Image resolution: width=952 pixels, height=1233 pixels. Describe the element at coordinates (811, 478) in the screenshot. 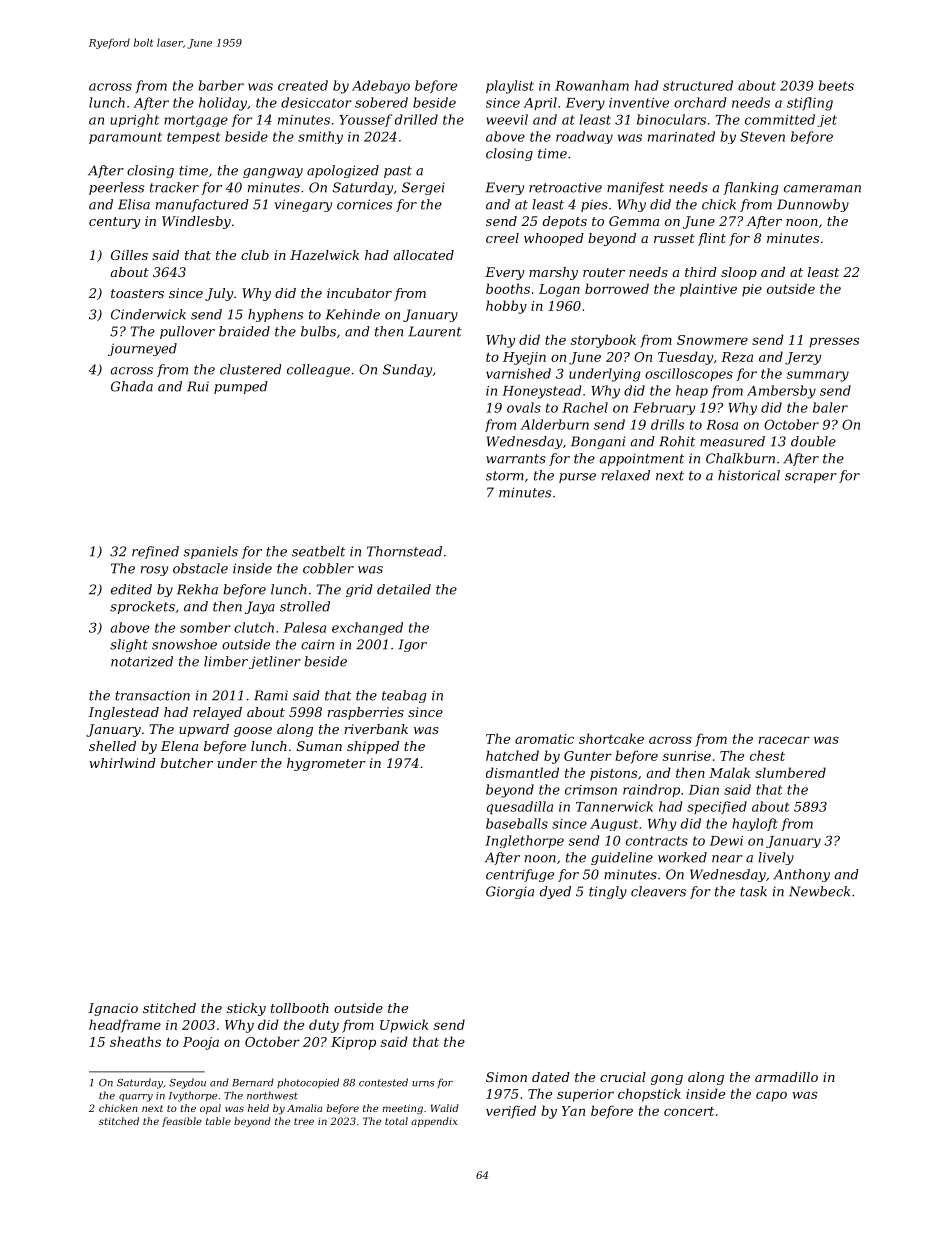

I see `scraper` at that location.
